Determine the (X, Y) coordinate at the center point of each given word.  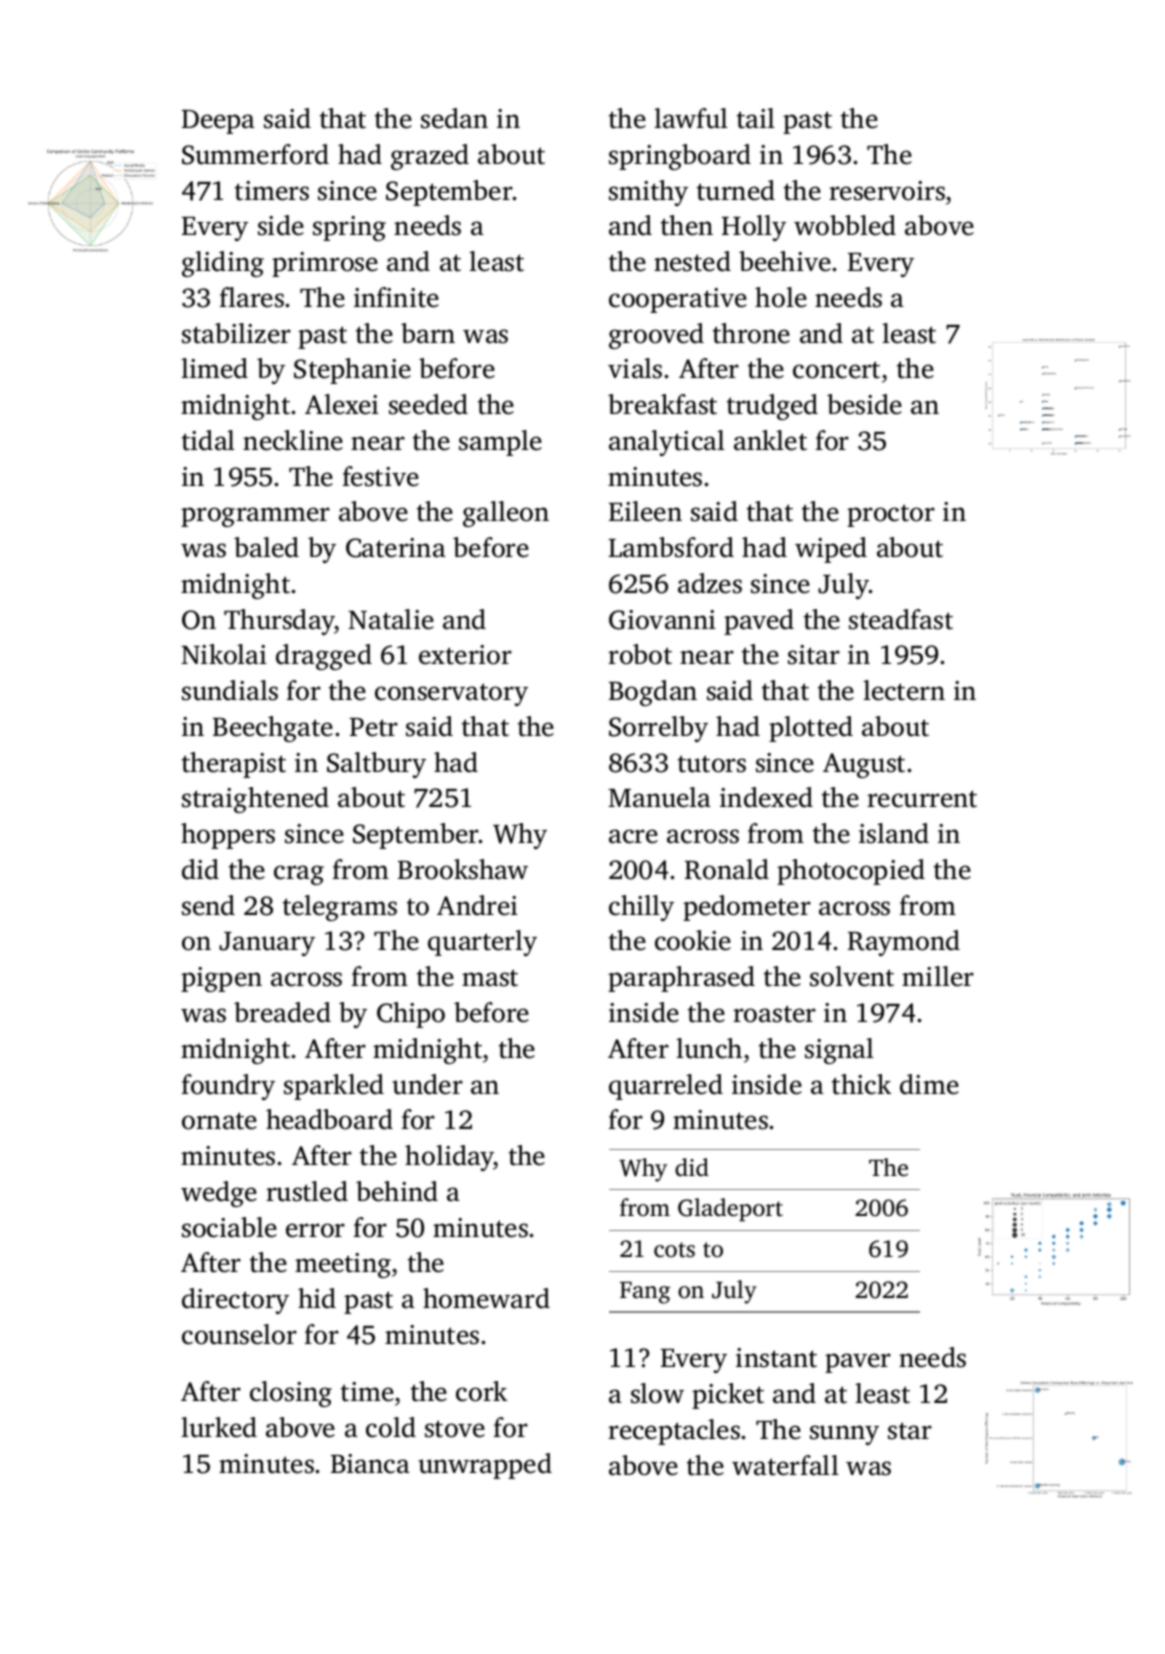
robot (640, 654)
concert (836, 370)
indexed (766, 797)
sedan (454, 118)
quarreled (666, 1087)
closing (291, 1394)
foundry (228, 1087)
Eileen (645, 511)
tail (756, 118)
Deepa (218, 122)
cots (674, 1250)
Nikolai (224, 654)
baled (266, 547)
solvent (852, 976)
